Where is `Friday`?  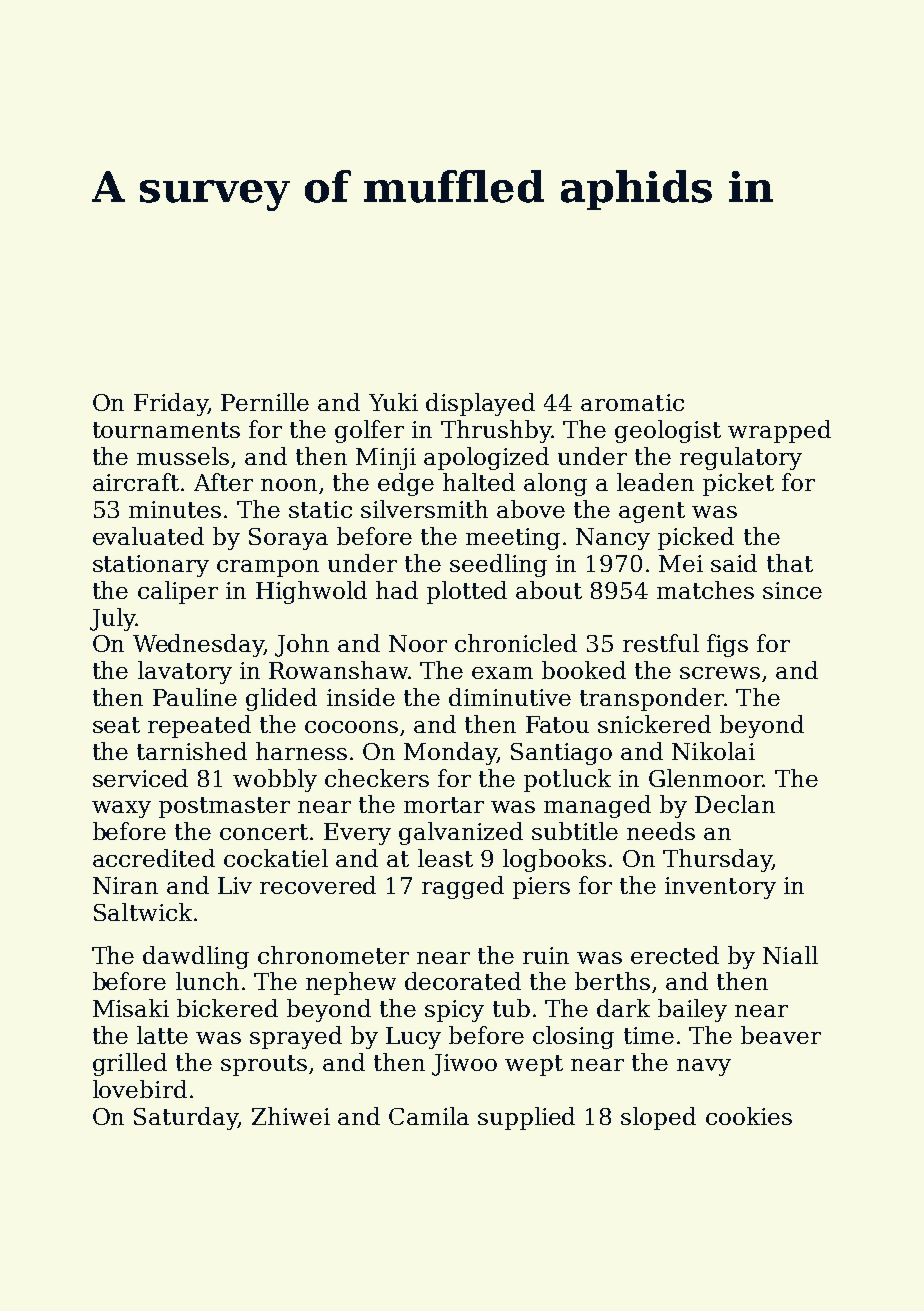 Friday is located at coordinates (171, 404).
